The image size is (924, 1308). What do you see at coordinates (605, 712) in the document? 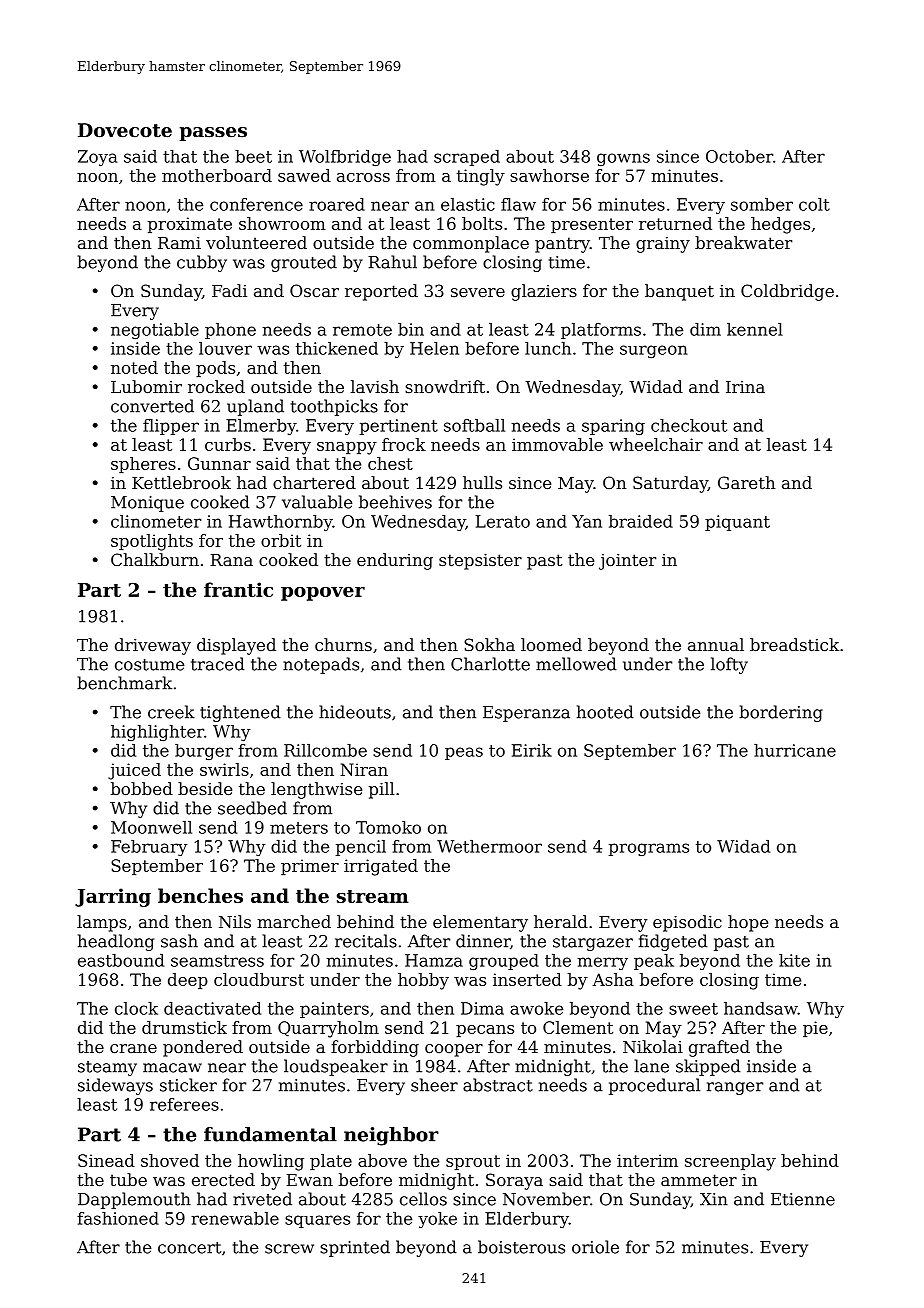
I see `hooted` at bounding box center [605, 712].
